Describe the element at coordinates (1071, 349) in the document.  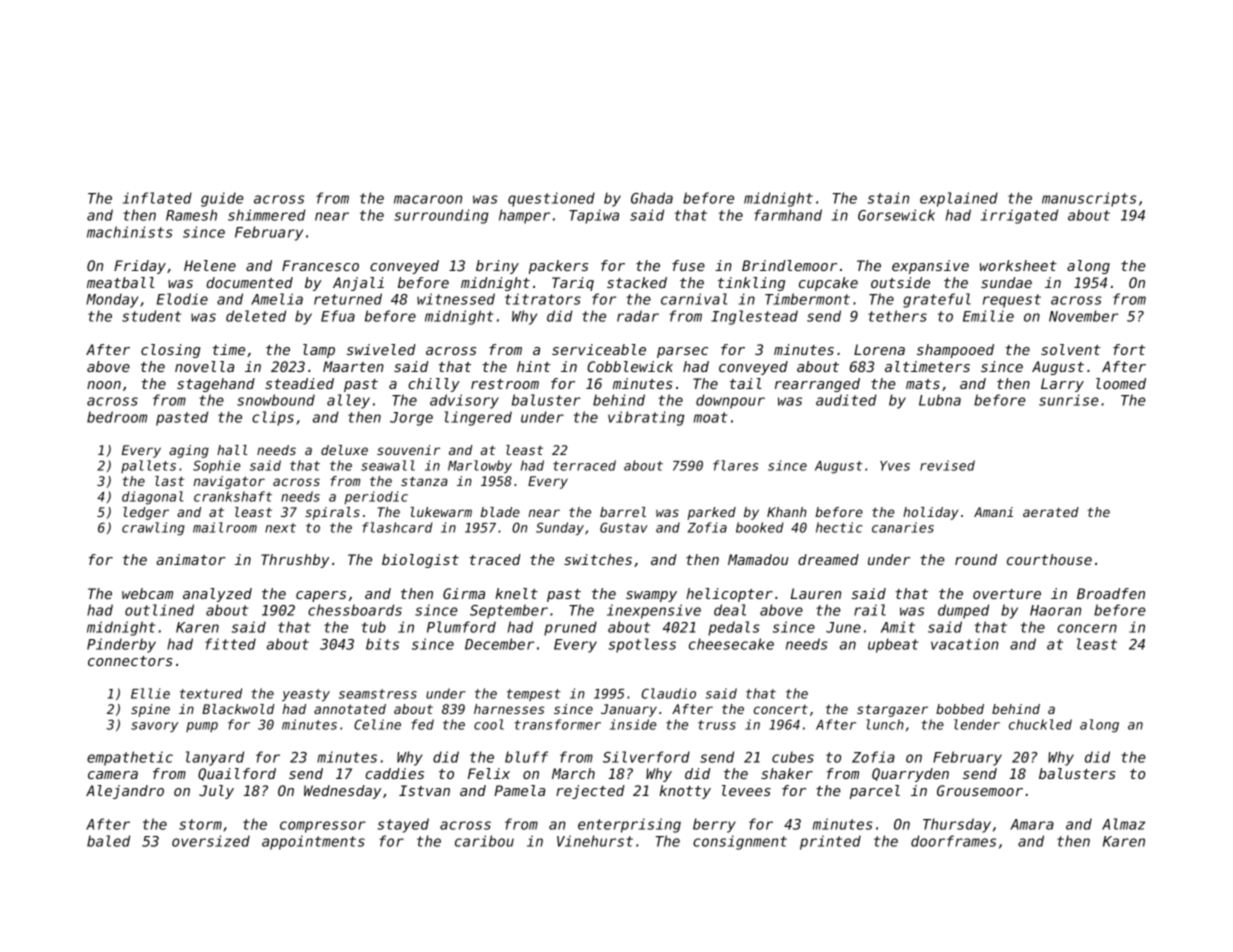
I see `solvent` at that location.
